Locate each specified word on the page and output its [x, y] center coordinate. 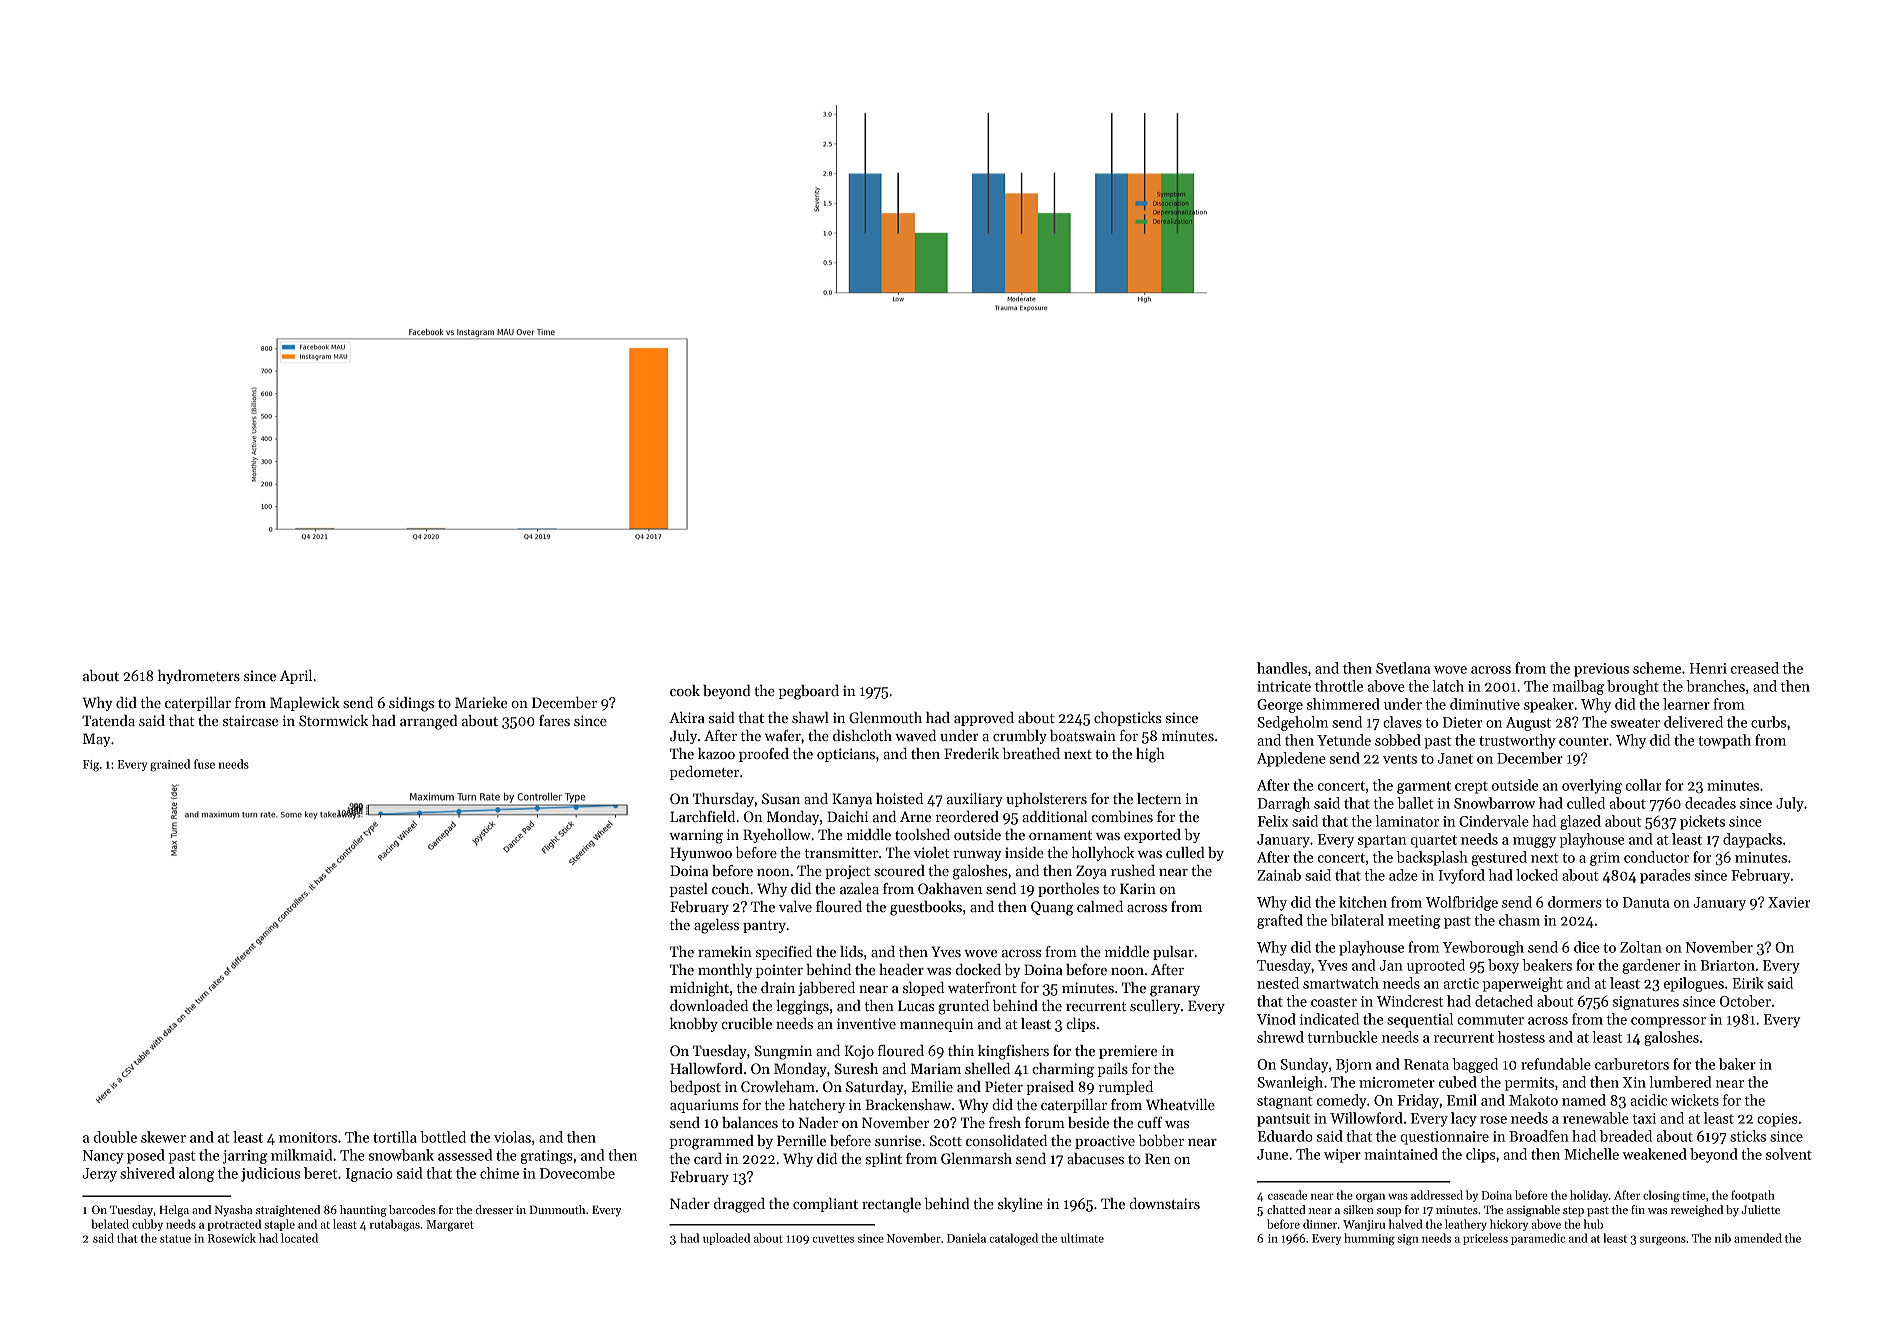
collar [1643, 785]
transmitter [841, 852]
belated [110, 1224]
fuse [204, 764]
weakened [1654, 1154]
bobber [1161, 1140]
